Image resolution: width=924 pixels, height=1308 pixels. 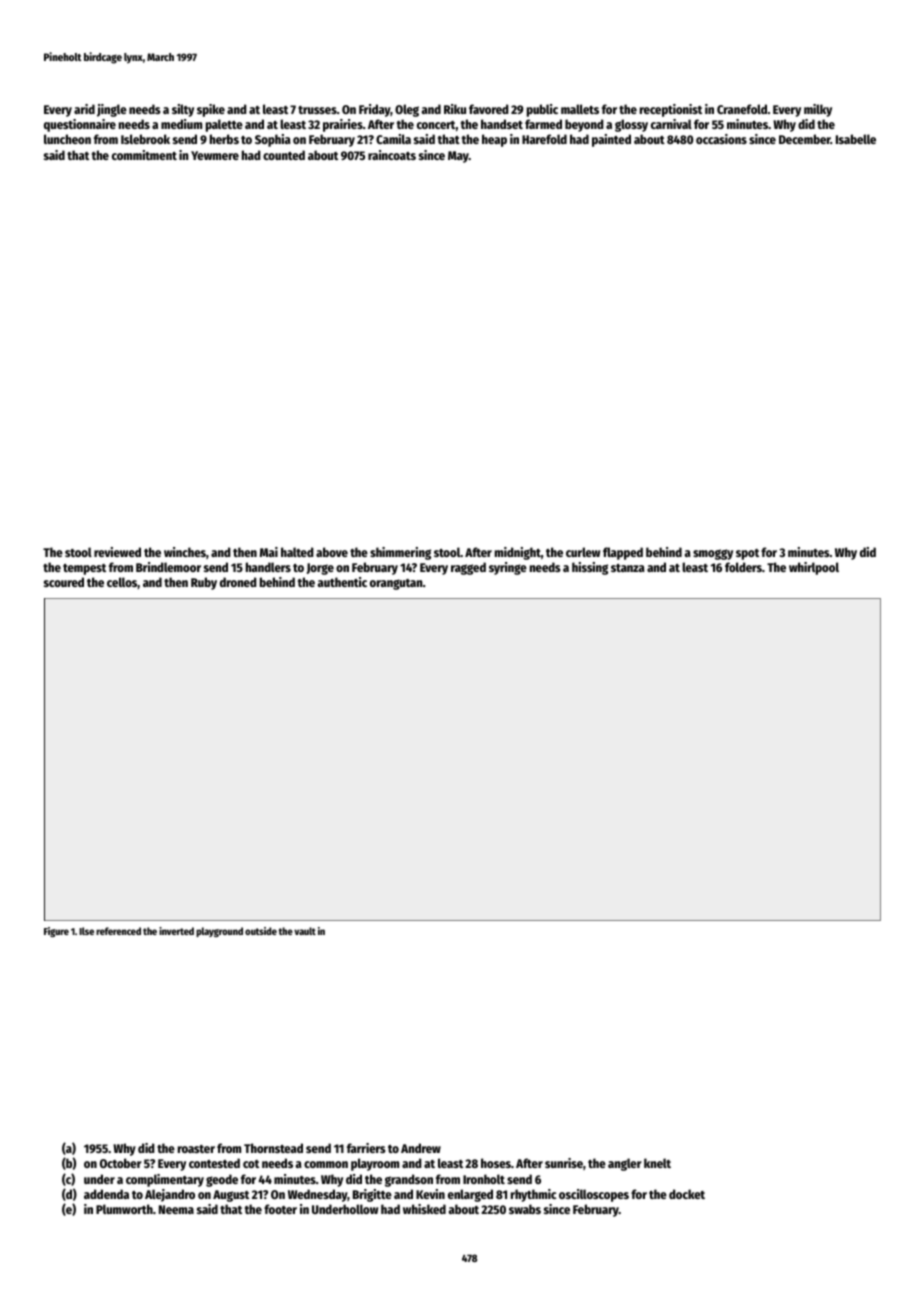 What do you see at coordinates (121, 1163) in the screenshot?
I see `October` at bounding box center [121, 1163].
